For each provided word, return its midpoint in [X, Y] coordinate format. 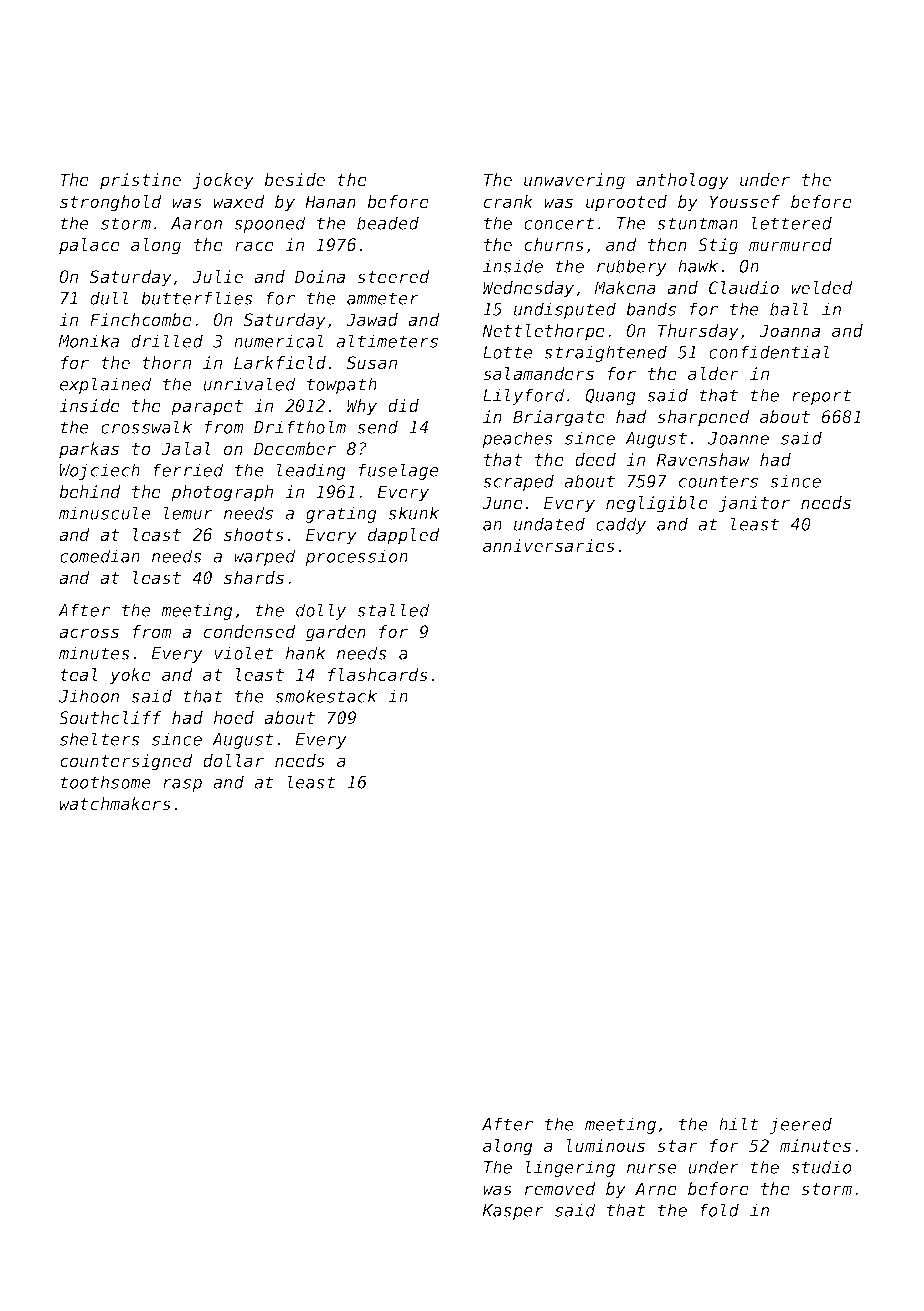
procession [356, 557]
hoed [233, 718]
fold [719, 1210]
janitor [754, 504]
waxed [239, 202]
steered [393, 277]
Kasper [513, 1212]
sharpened [703, 418]
